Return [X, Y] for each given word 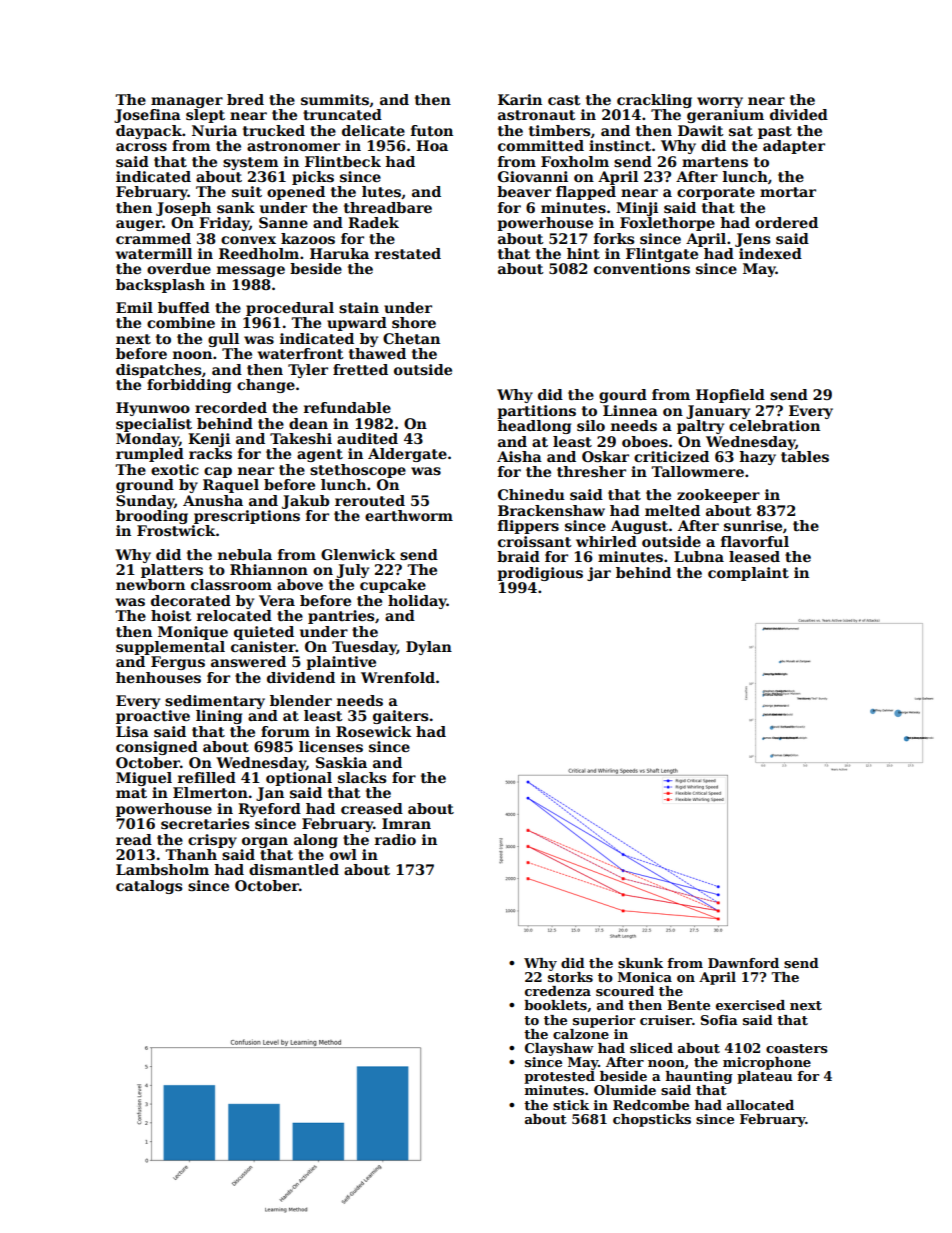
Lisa [132, 731]
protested [559, 1077]
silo [591, 425]
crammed [153, 238]
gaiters [400, 717]
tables [805, 456]
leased [754, 556]
